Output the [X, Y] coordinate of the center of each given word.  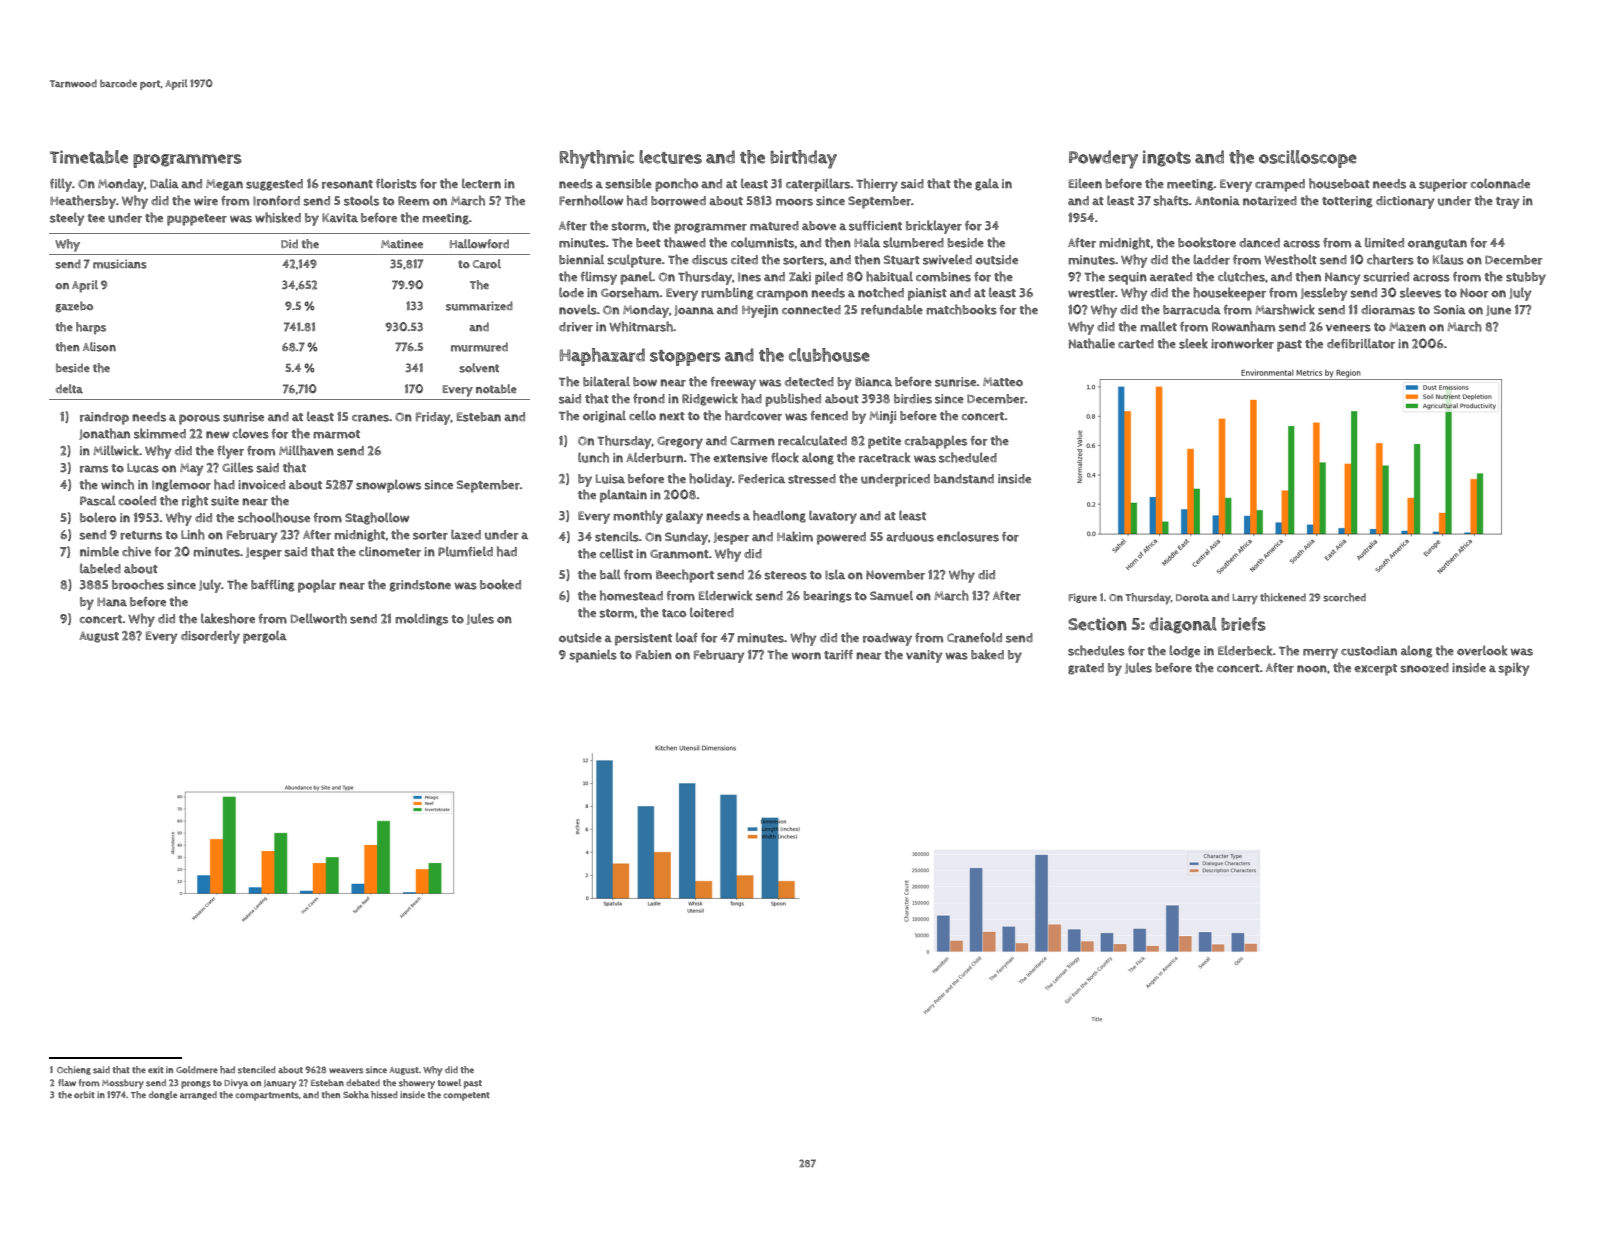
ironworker [1242, 343]
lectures [670, 157]
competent [467, 1096]
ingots [1167, 158]
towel [449, 1082]
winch [117, 484]
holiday [710, 480]
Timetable [89, 157]
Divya [236, 1084]
